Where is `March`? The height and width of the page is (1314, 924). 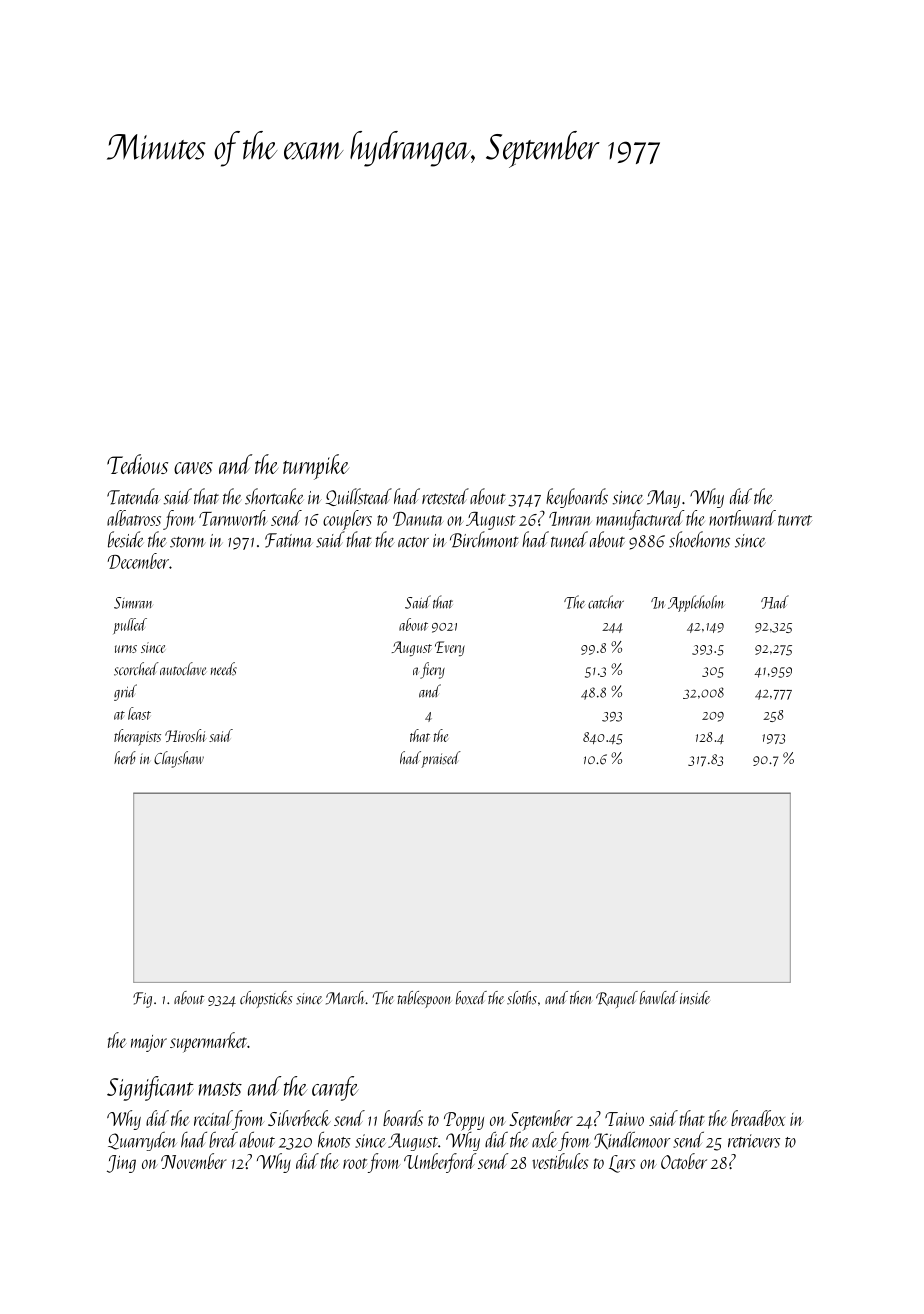 March is located at coordinates (346, 998).
